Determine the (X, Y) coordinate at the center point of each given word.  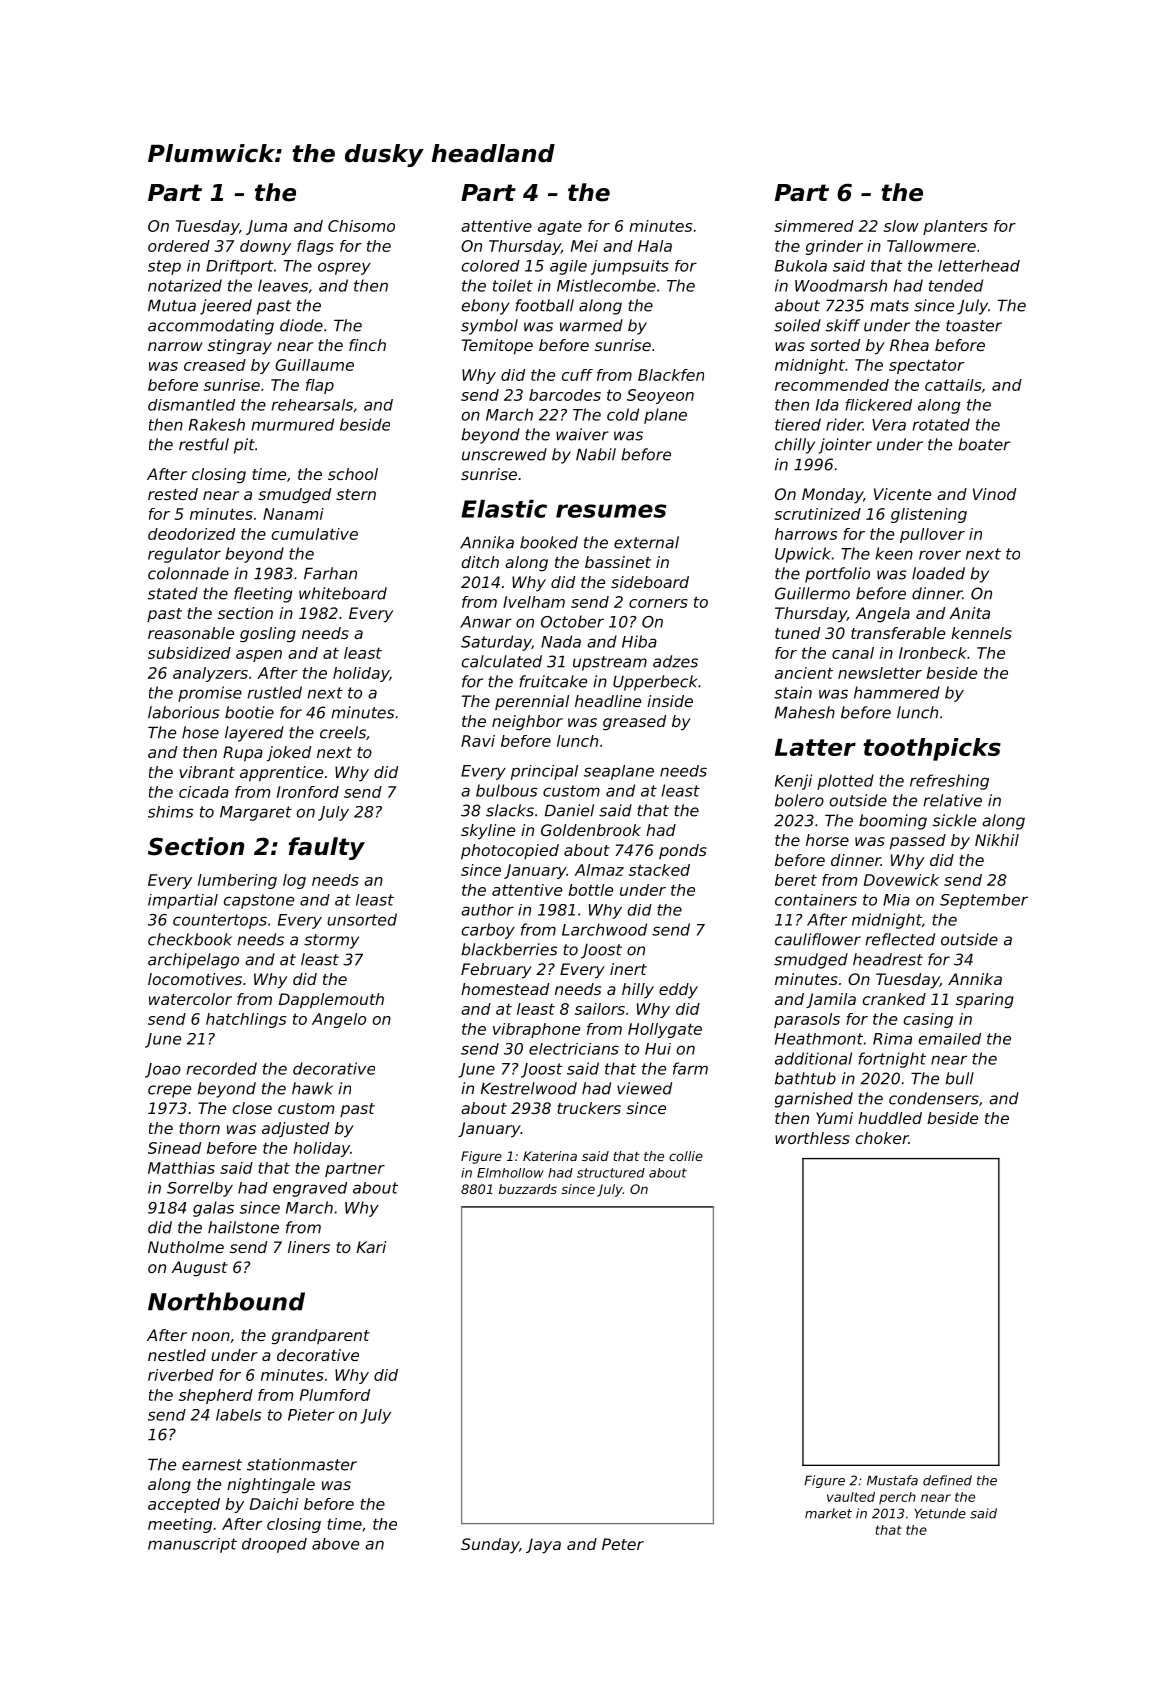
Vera (889, 425)
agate (560, 228)
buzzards (528, 1189)
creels (343, 732)
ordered (179, 246)
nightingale (271, 1486)
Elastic (504, 509)
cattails (953, 385)
